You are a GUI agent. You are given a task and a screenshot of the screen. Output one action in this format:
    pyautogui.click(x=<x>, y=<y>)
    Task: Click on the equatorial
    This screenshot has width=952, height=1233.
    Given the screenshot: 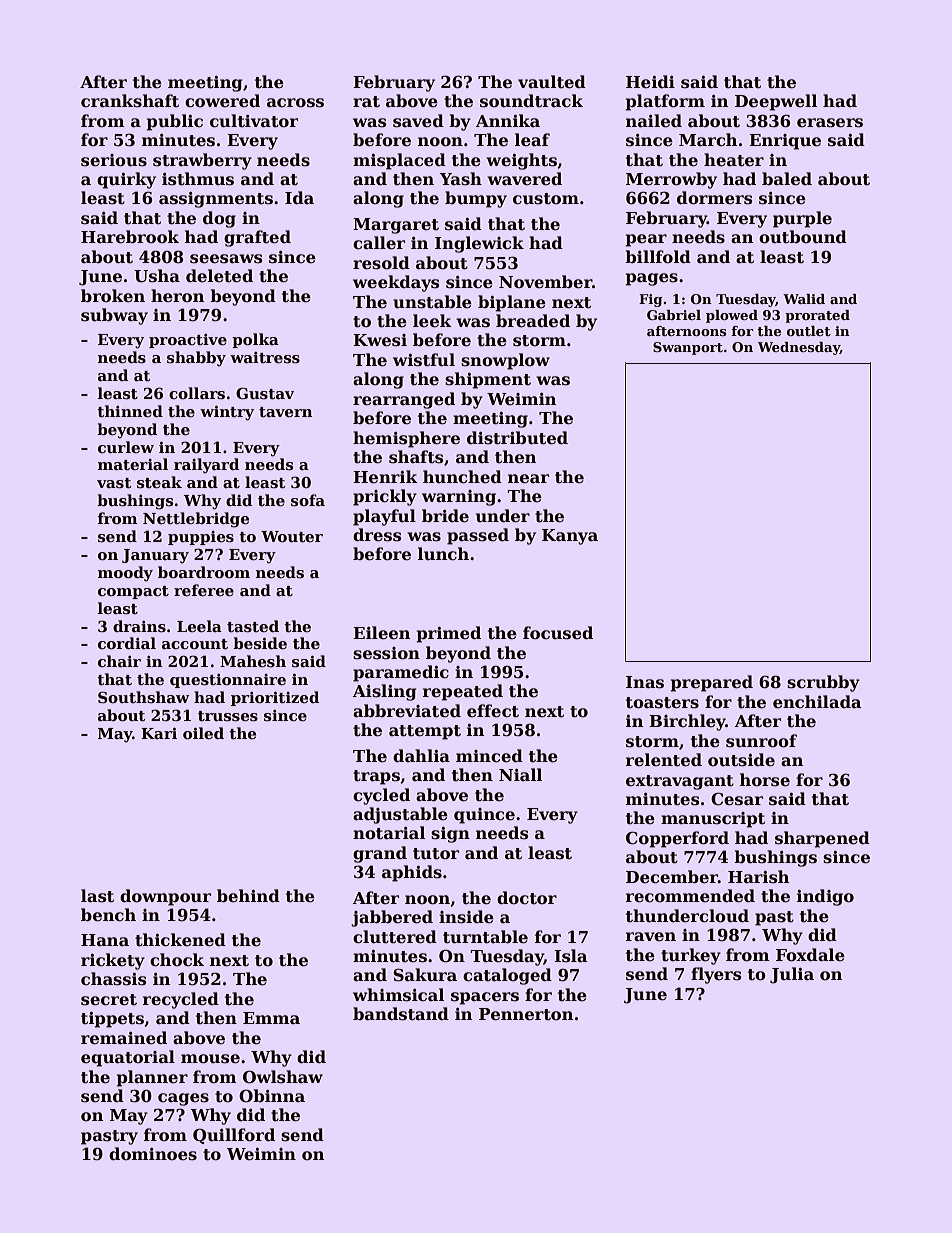 What is the action you would take?
    pyautogui.click(x=128, y=1058)
